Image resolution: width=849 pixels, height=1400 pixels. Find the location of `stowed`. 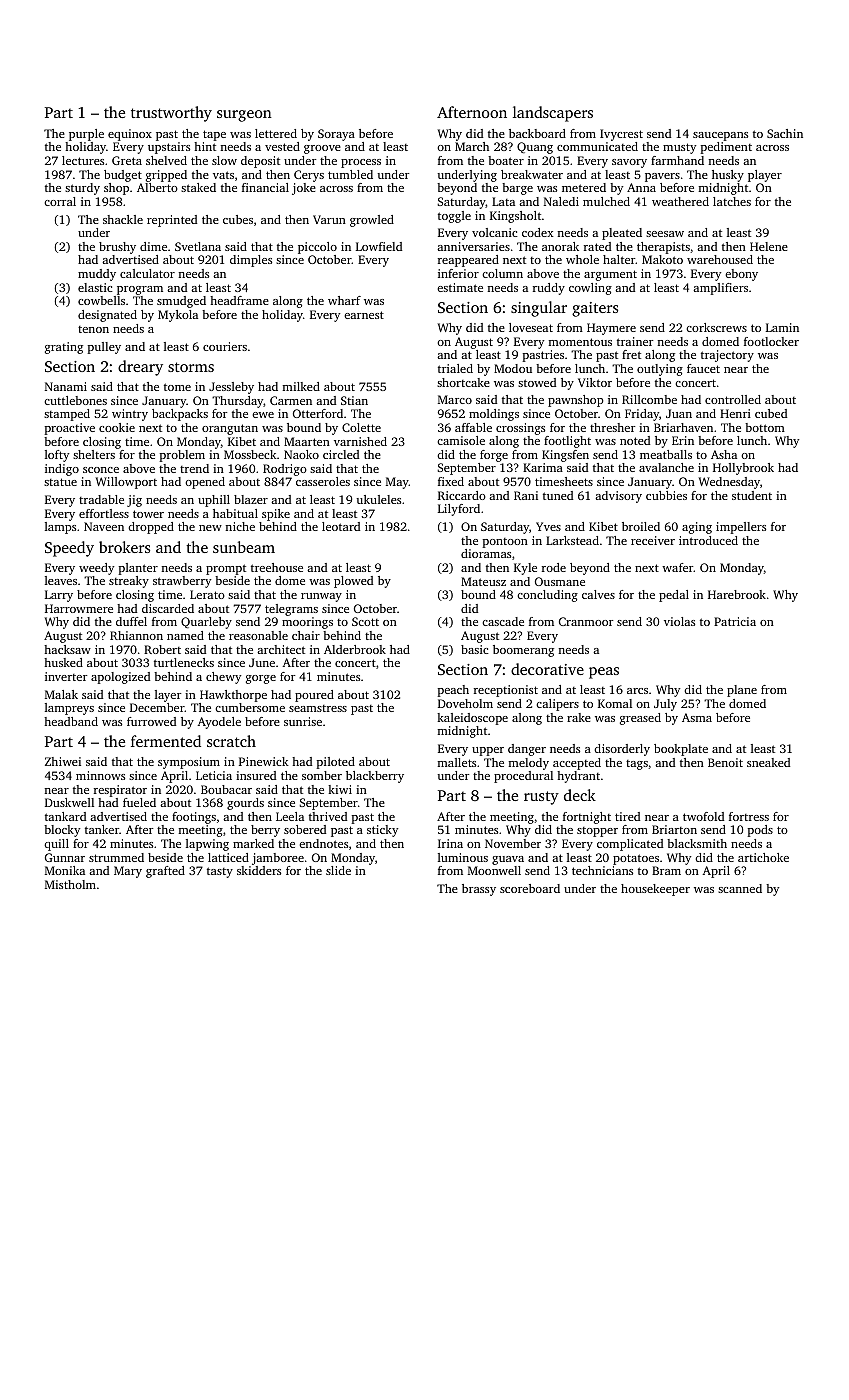

stowed is located at coordinates (537, 382).
